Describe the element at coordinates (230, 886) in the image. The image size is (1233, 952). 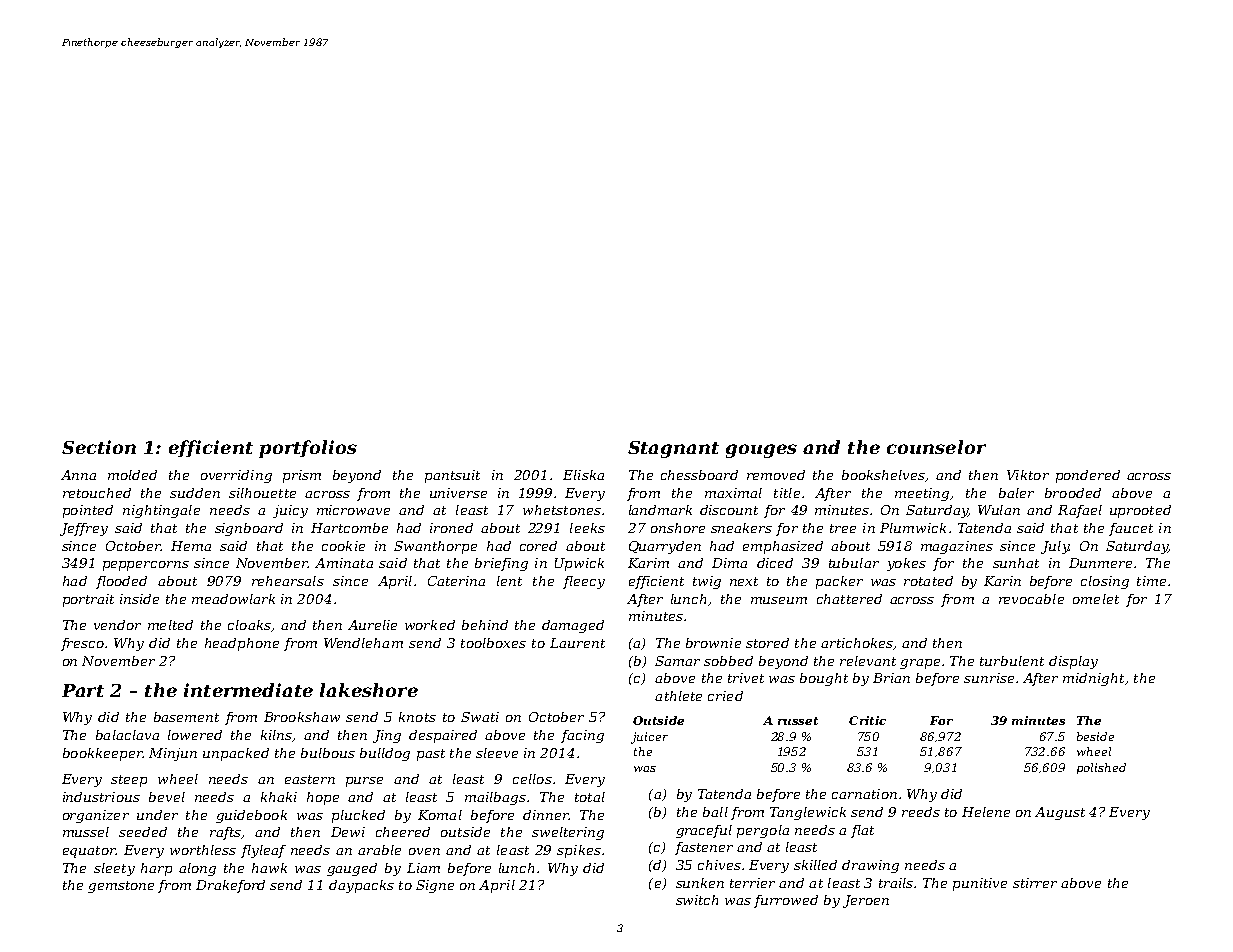
I see `Drakeford` at that location.
